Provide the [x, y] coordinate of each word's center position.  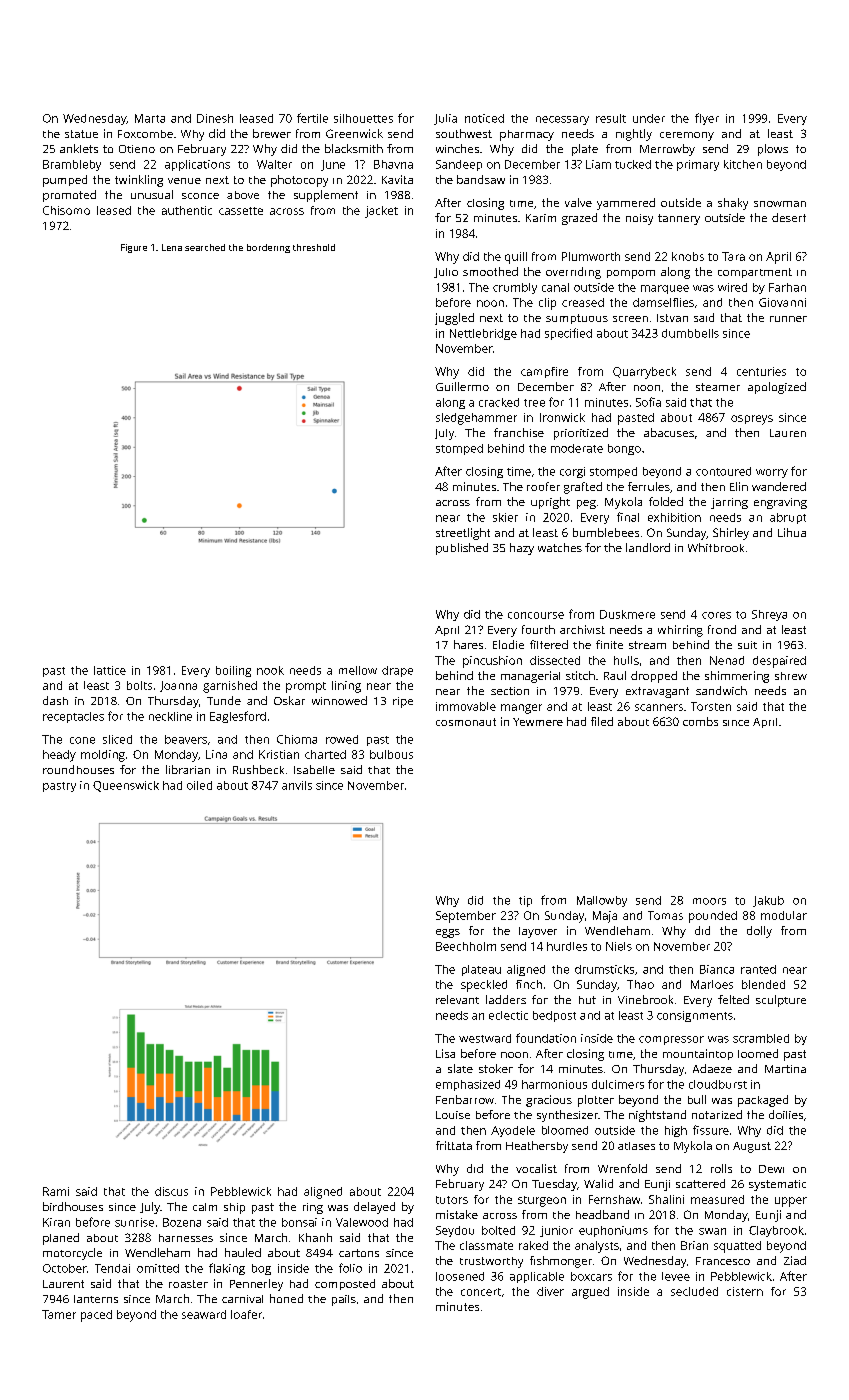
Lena [172, 247]
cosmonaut [466, 722]
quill [516, 258]
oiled [199, 785]
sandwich [721, 690]
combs [700, 721]
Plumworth [591, 256]
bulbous [391, 754]
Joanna [178, 686]
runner [788, 319]
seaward [204, 1314]
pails [344, 1300]
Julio [446, 273]
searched [205, 247]
